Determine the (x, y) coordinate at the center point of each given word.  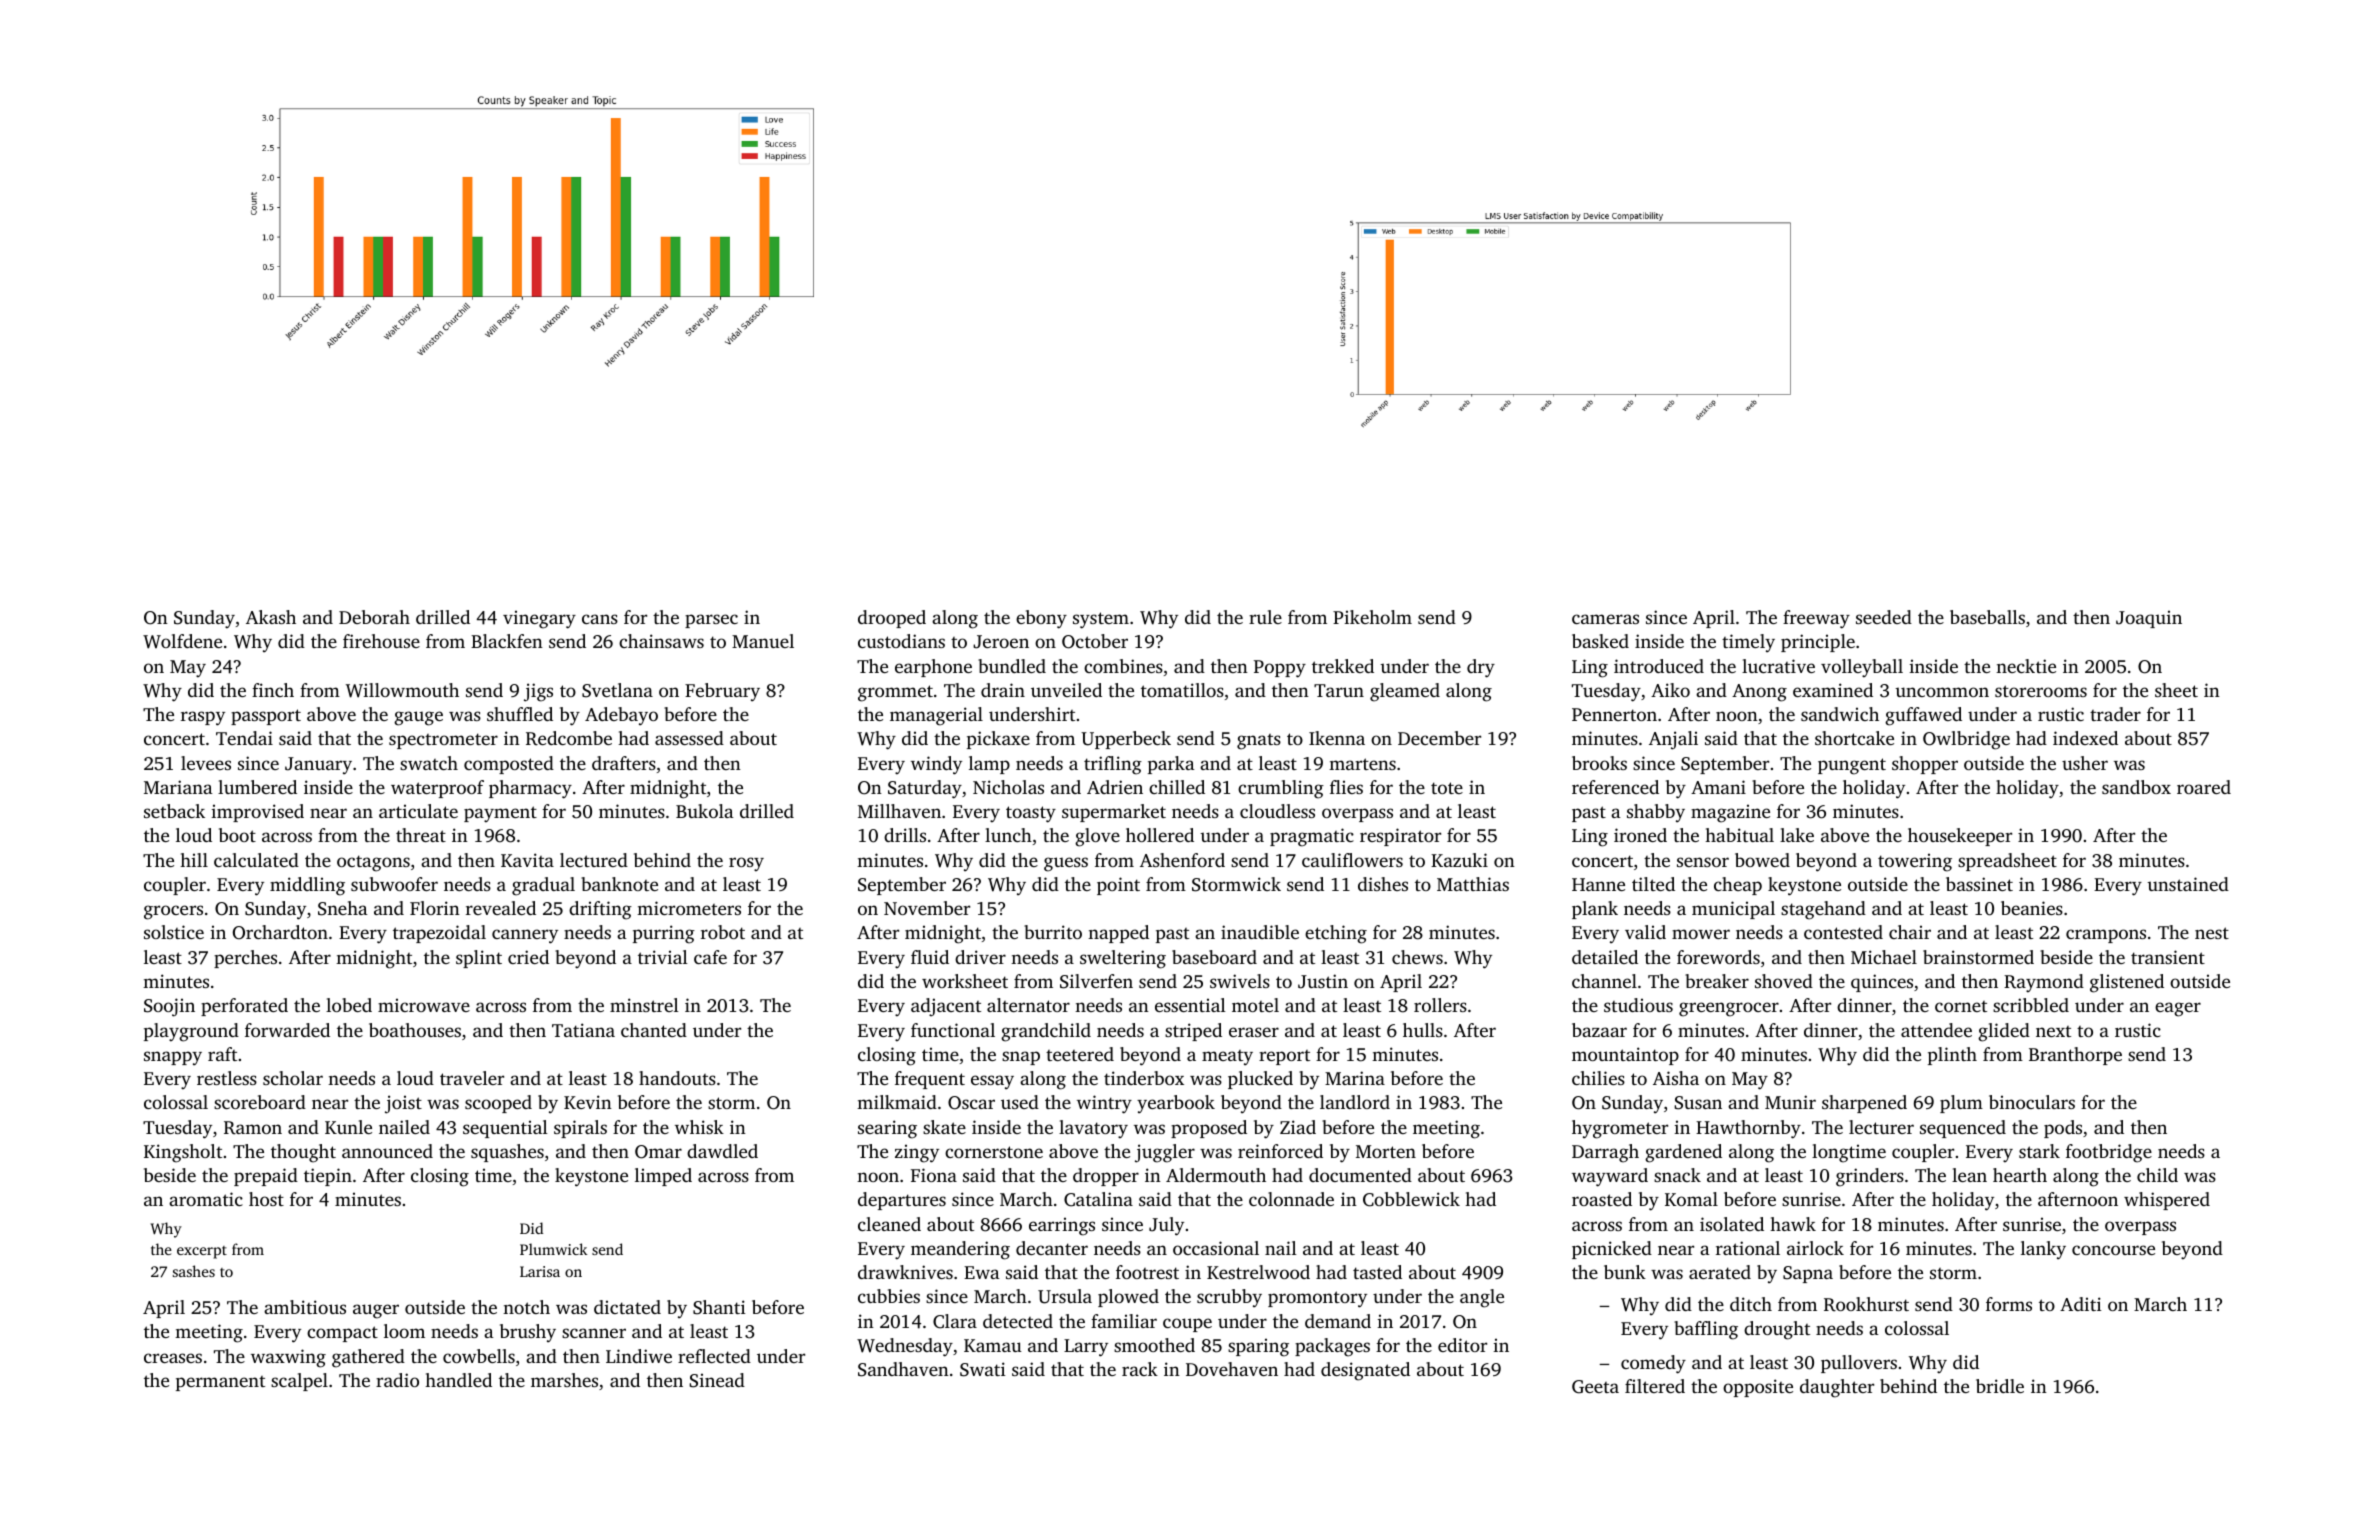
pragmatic (1312, 837)
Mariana (178, 787)
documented (1360, 1175)
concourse (2113, 1250)
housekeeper (1960, 837)
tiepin (328, 1177)
